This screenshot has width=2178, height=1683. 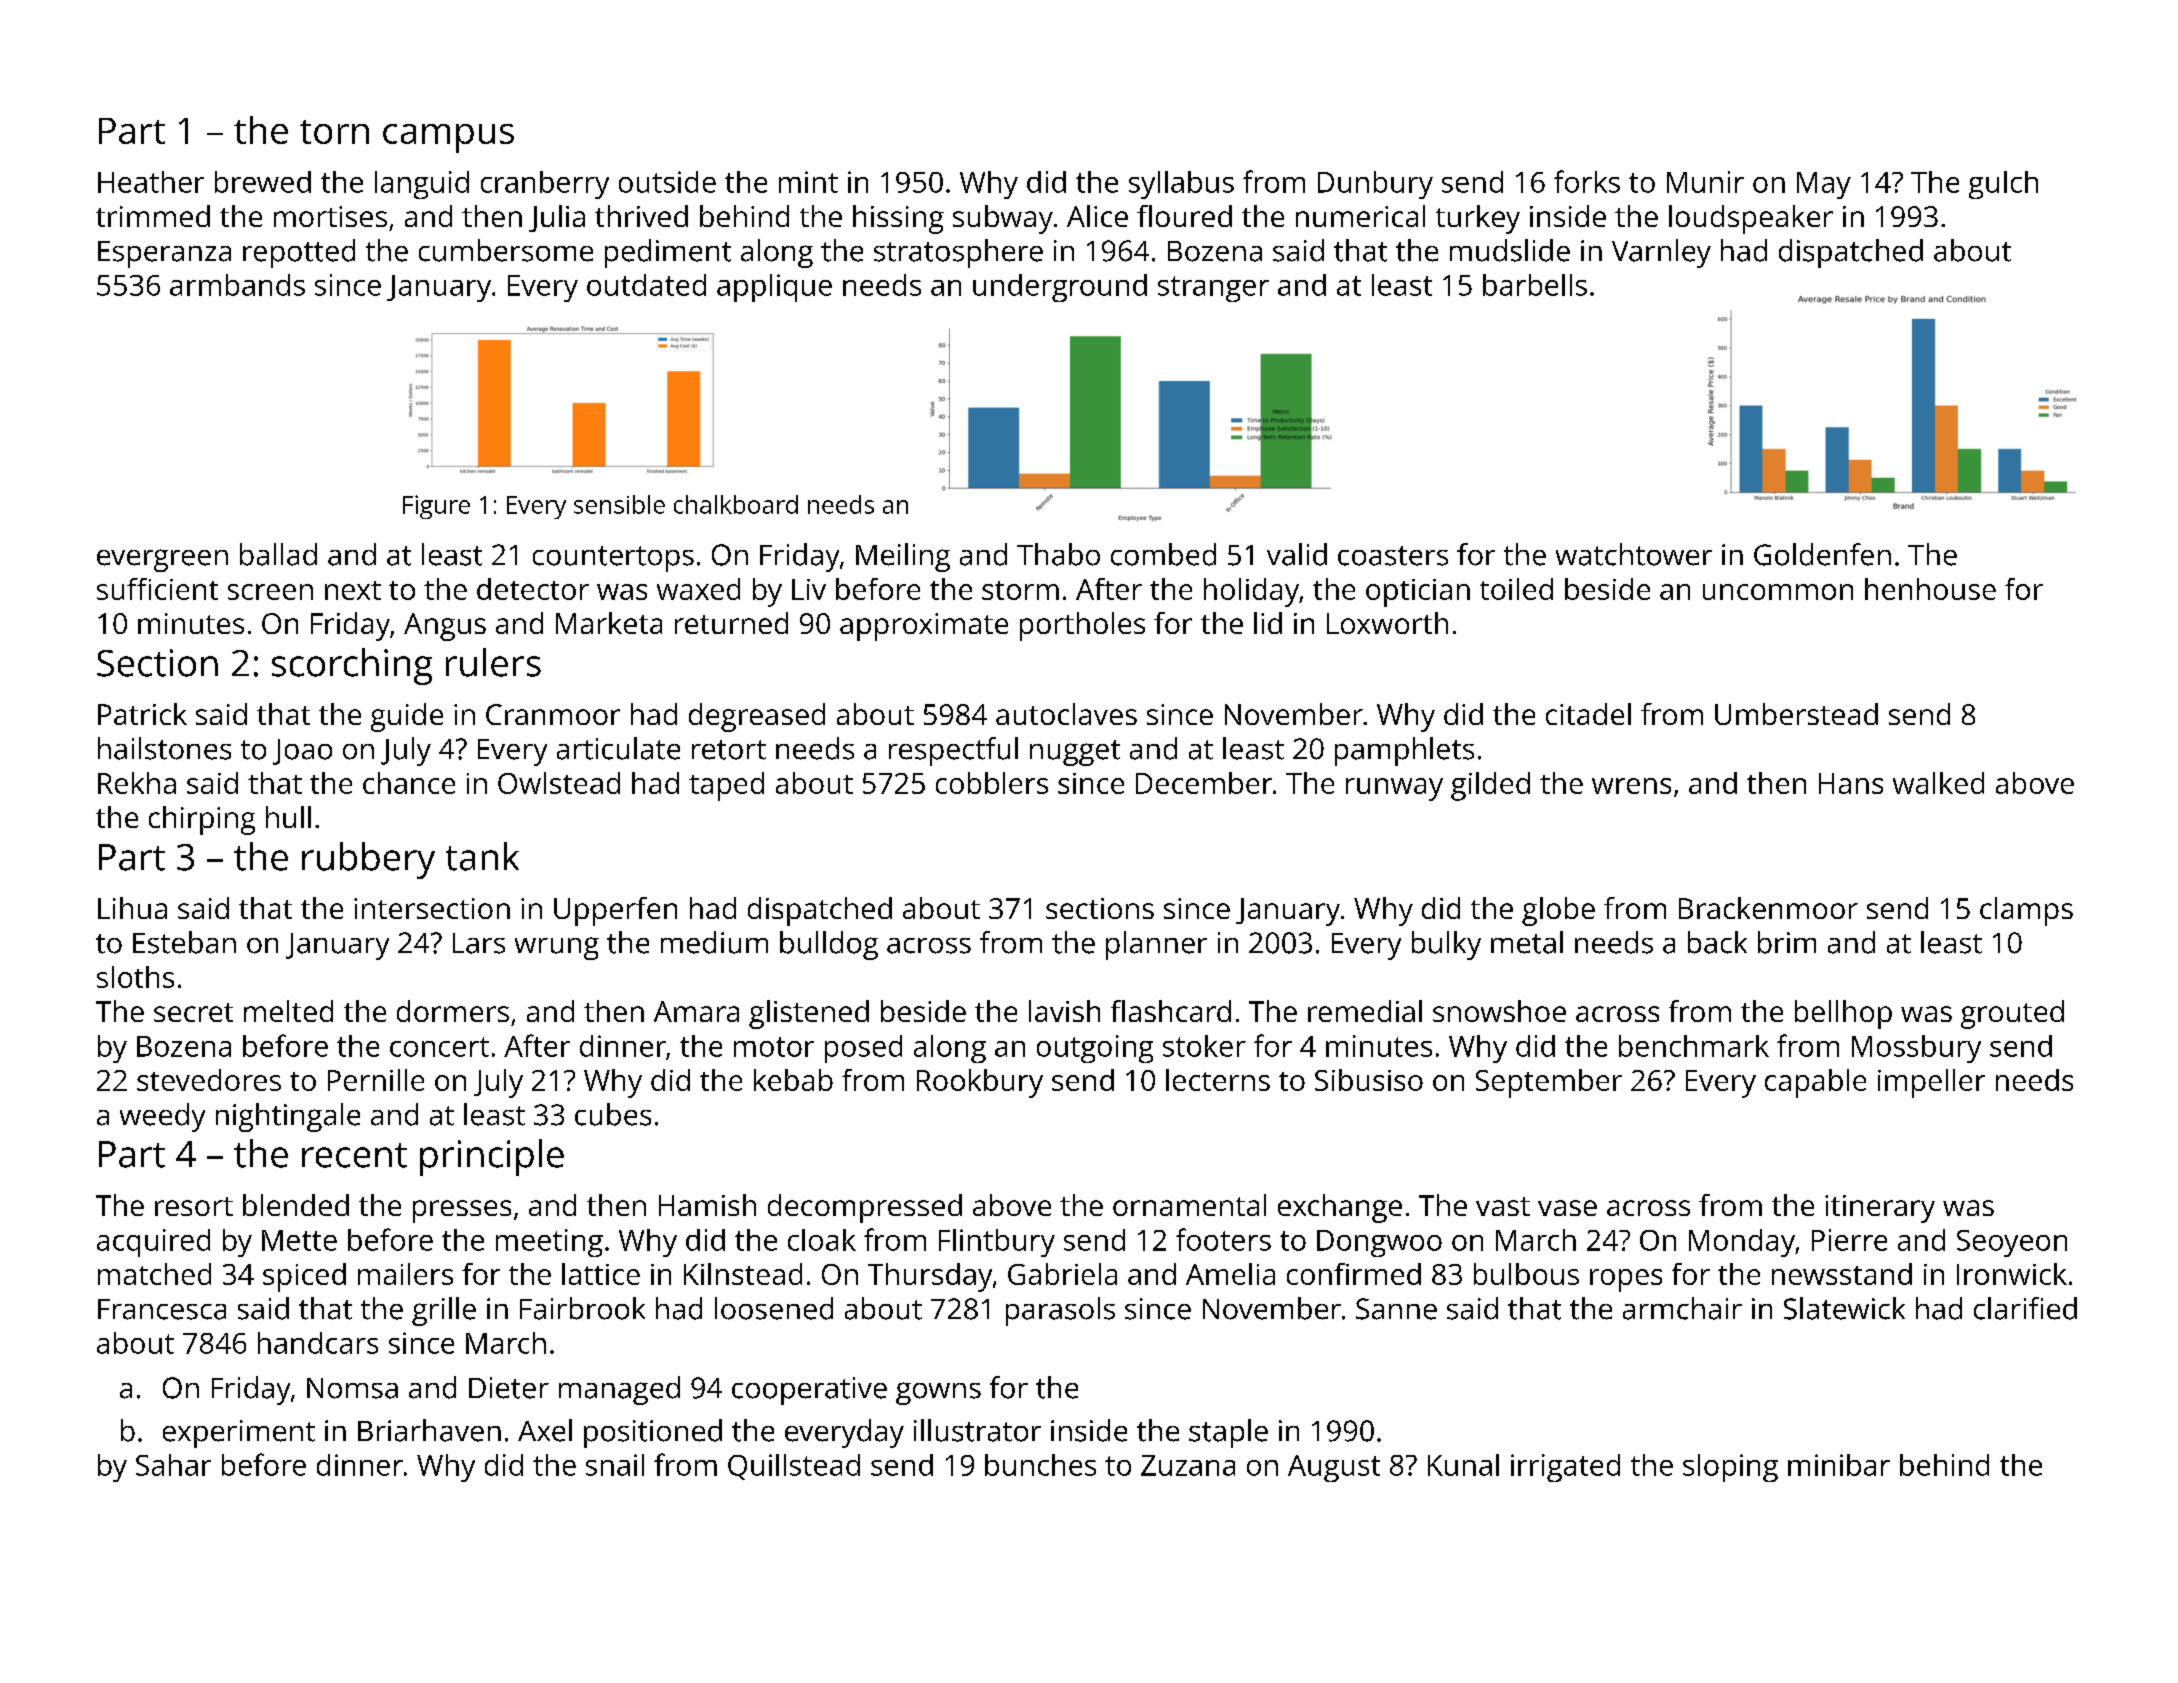 What do you see at coordinates (953, 751) in the screenshot?
I see `respectful` at bounding box center [953, 751].
